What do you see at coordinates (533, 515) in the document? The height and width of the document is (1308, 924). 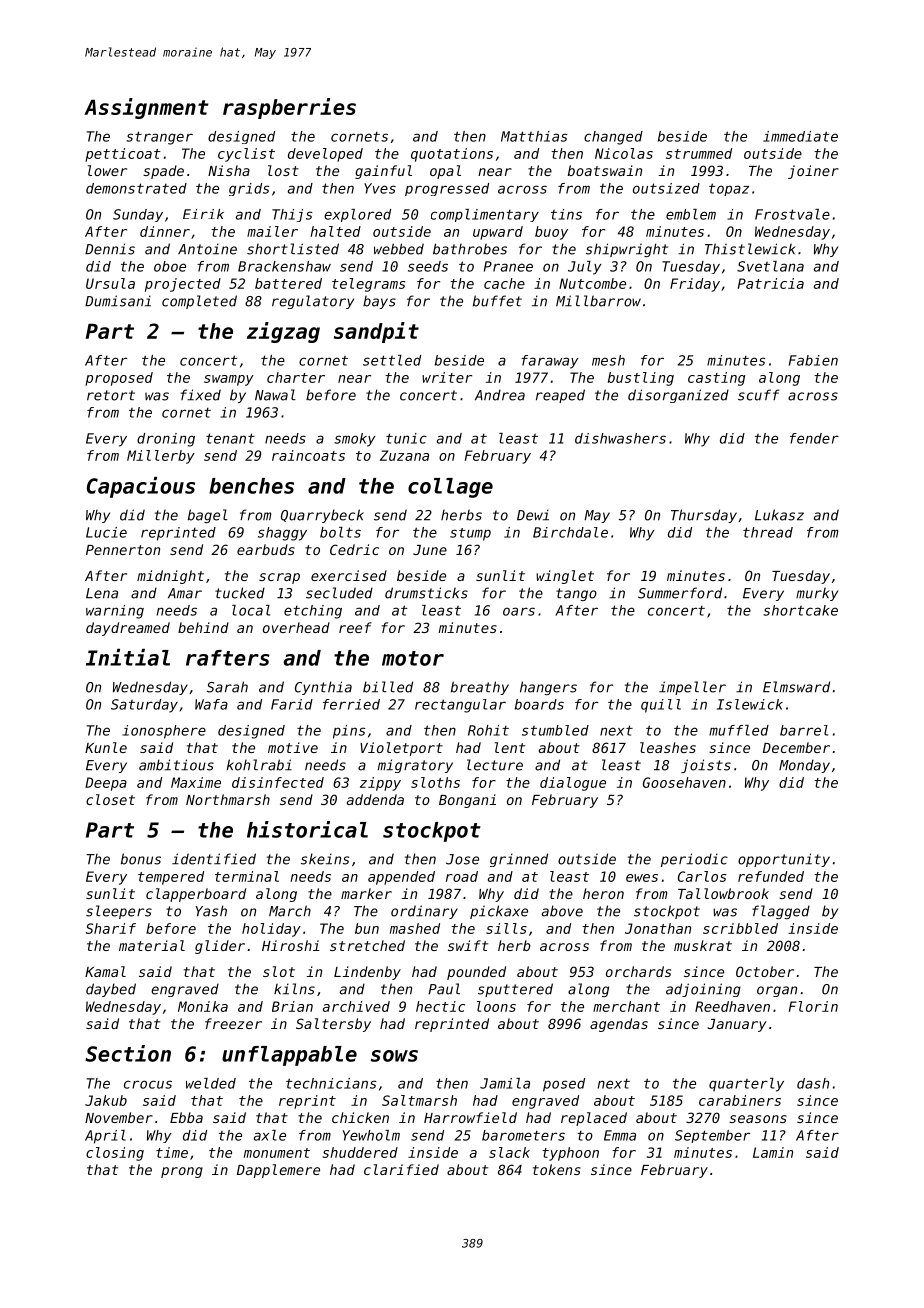 I see `Dewi` at bounding box center [533, 515].
